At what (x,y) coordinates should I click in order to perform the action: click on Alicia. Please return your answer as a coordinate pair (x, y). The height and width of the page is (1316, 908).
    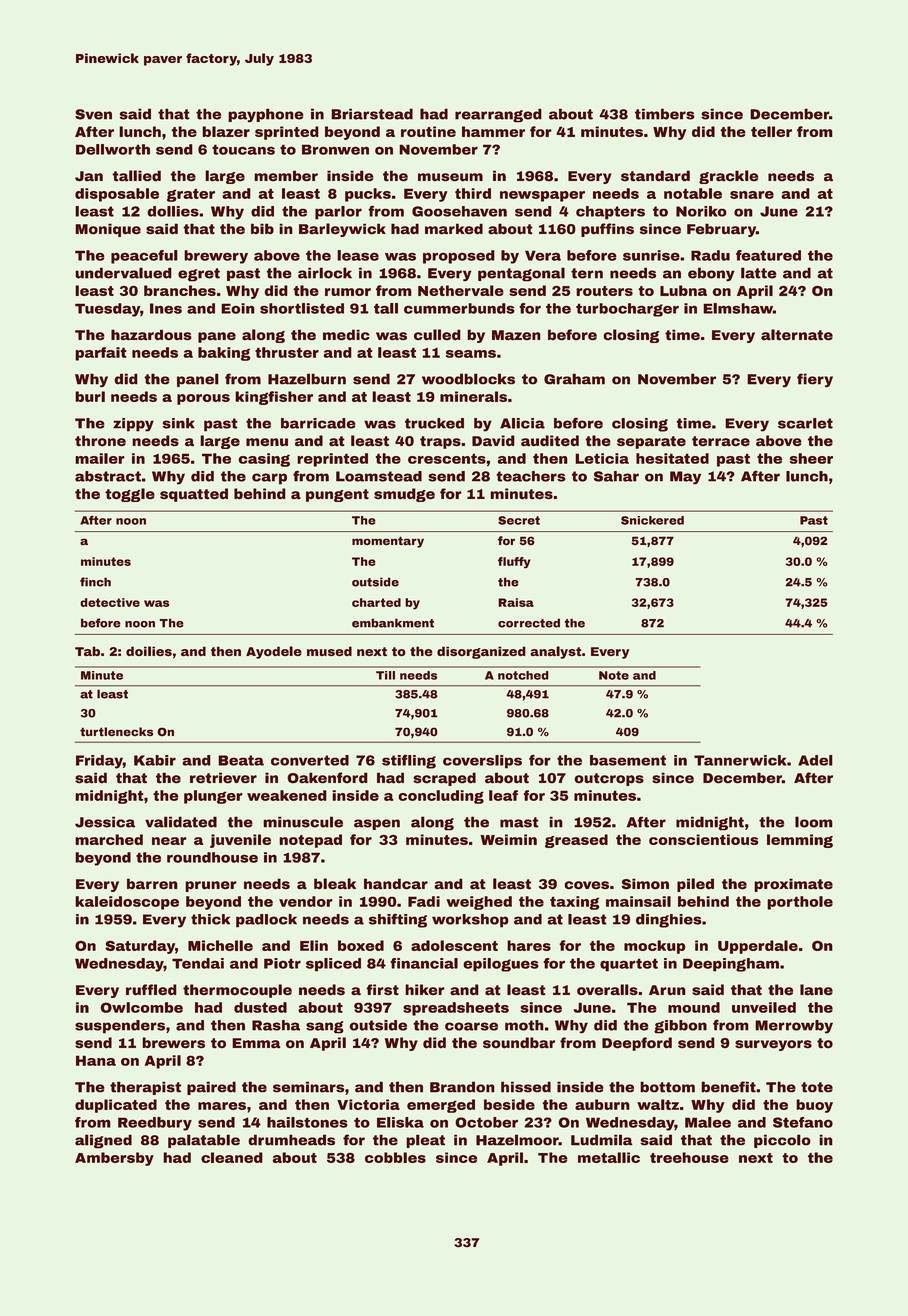
    Looking at the image, I should click on (522, 423).
